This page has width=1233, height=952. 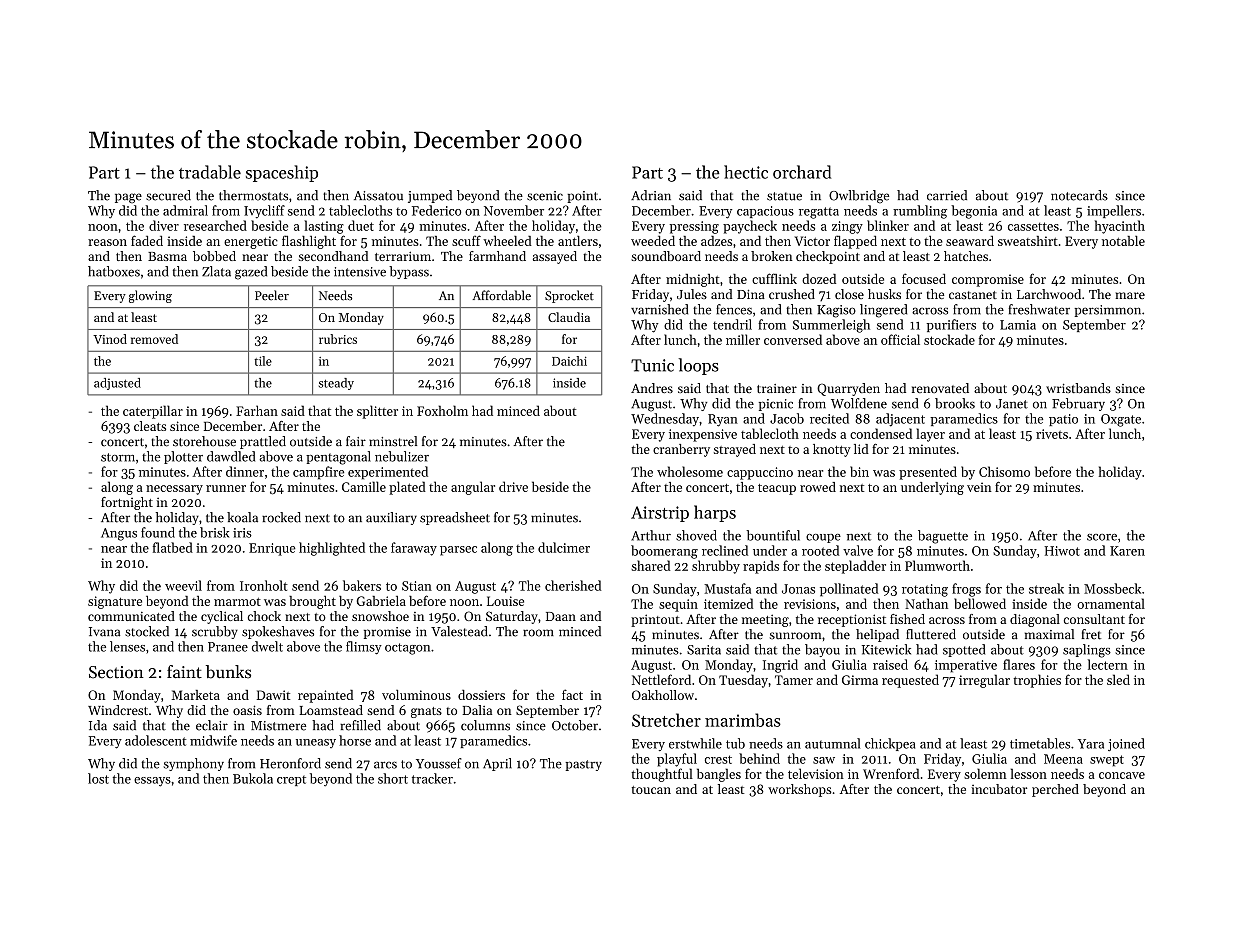 I want to click on Nettleford, so click(x=661, y=679).
